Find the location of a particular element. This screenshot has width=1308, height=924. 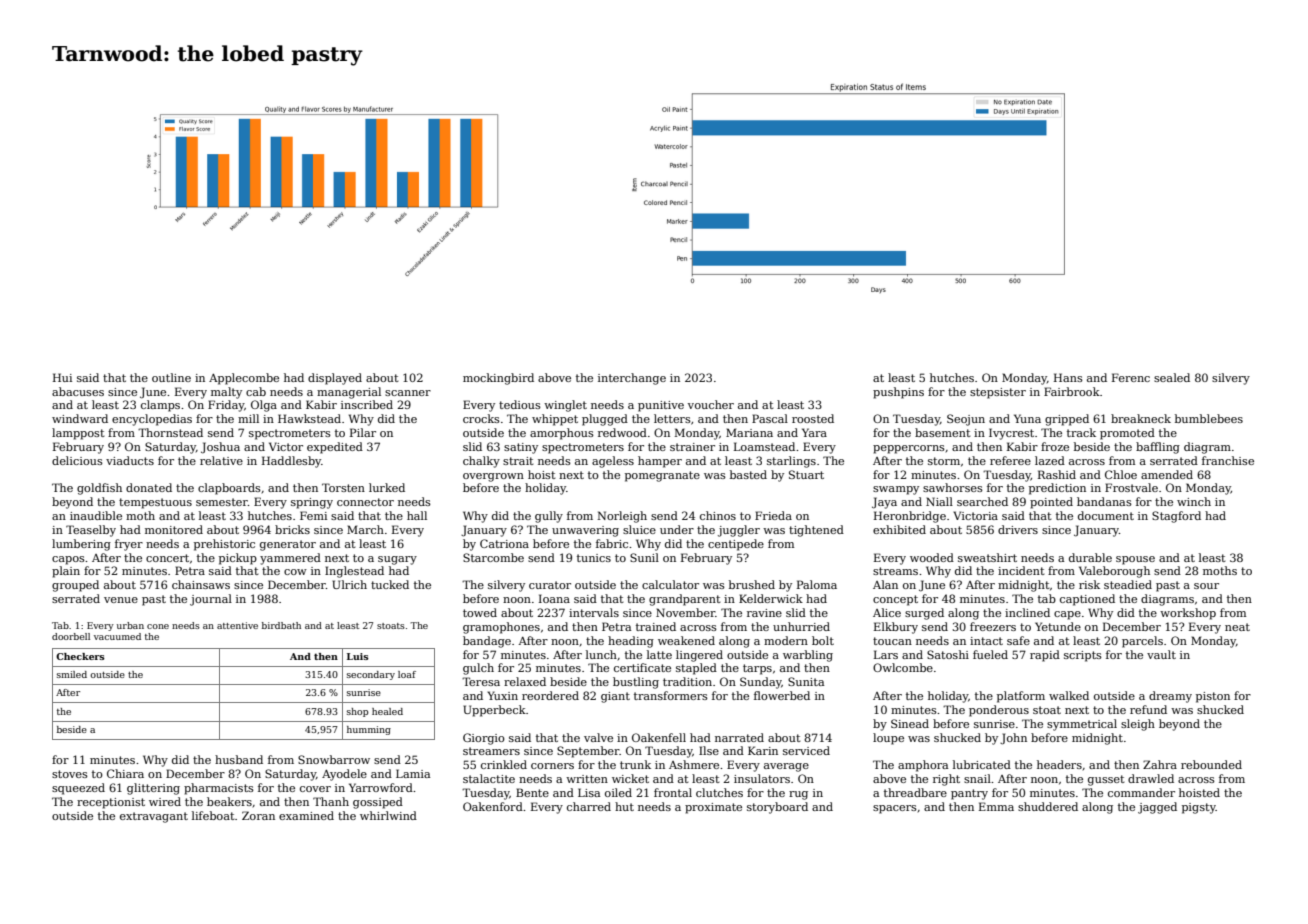

whirlwind is located at coordinates (388, 815).
